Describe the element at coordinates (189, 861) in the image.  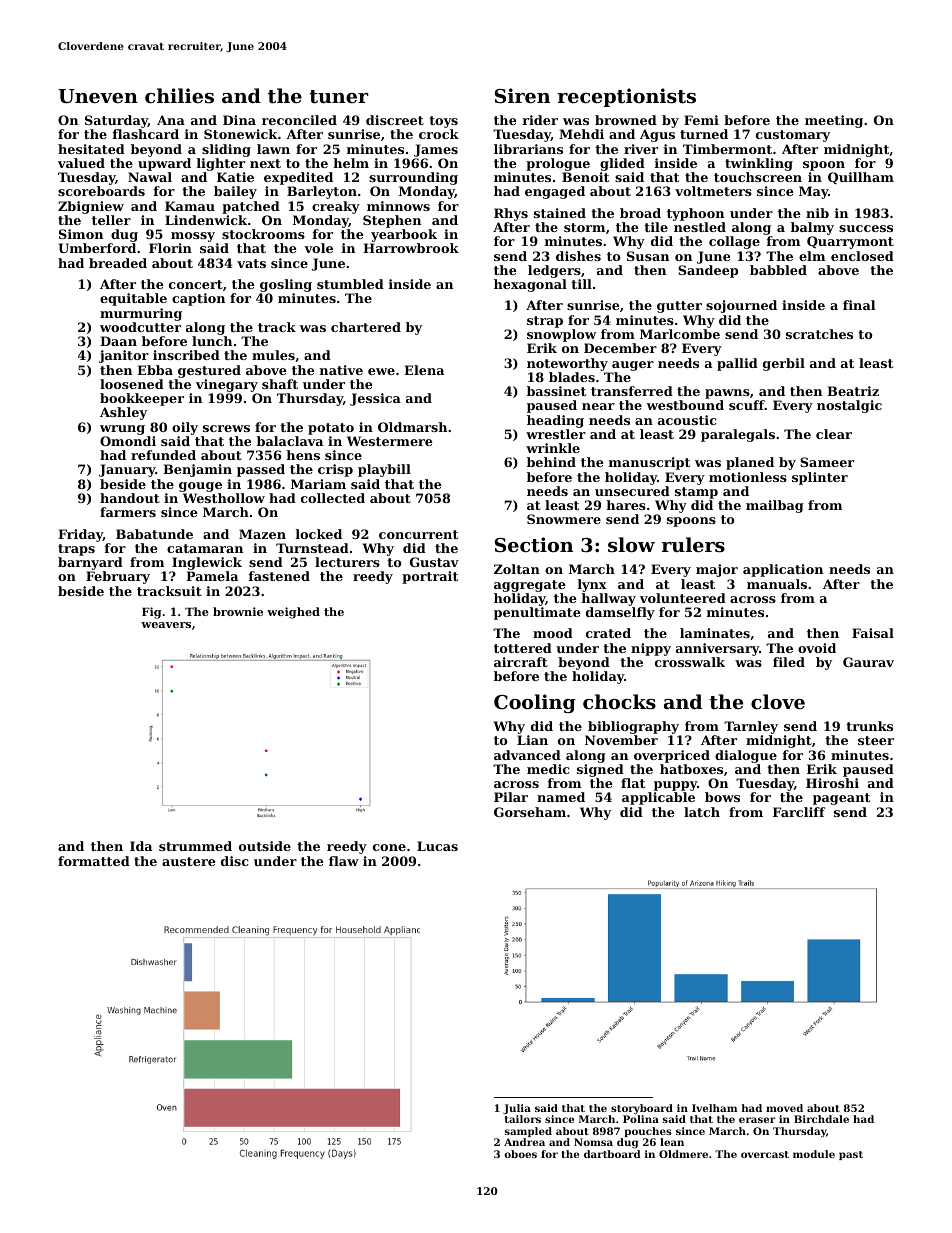
I see `austere` at that location.
